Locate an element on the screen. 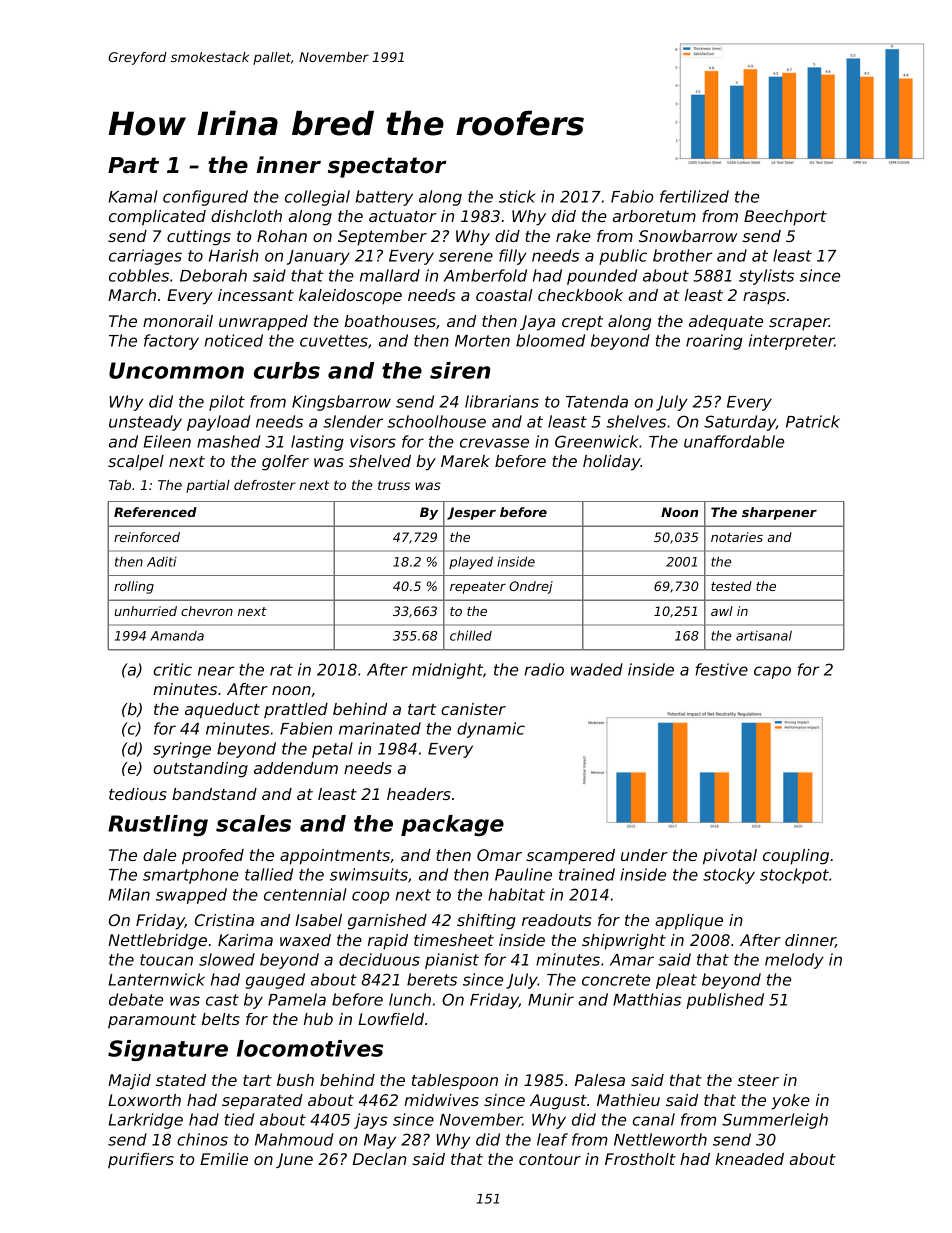 This screenshot has width=952, height=1233. stick is located at coordinates (517, 196).
